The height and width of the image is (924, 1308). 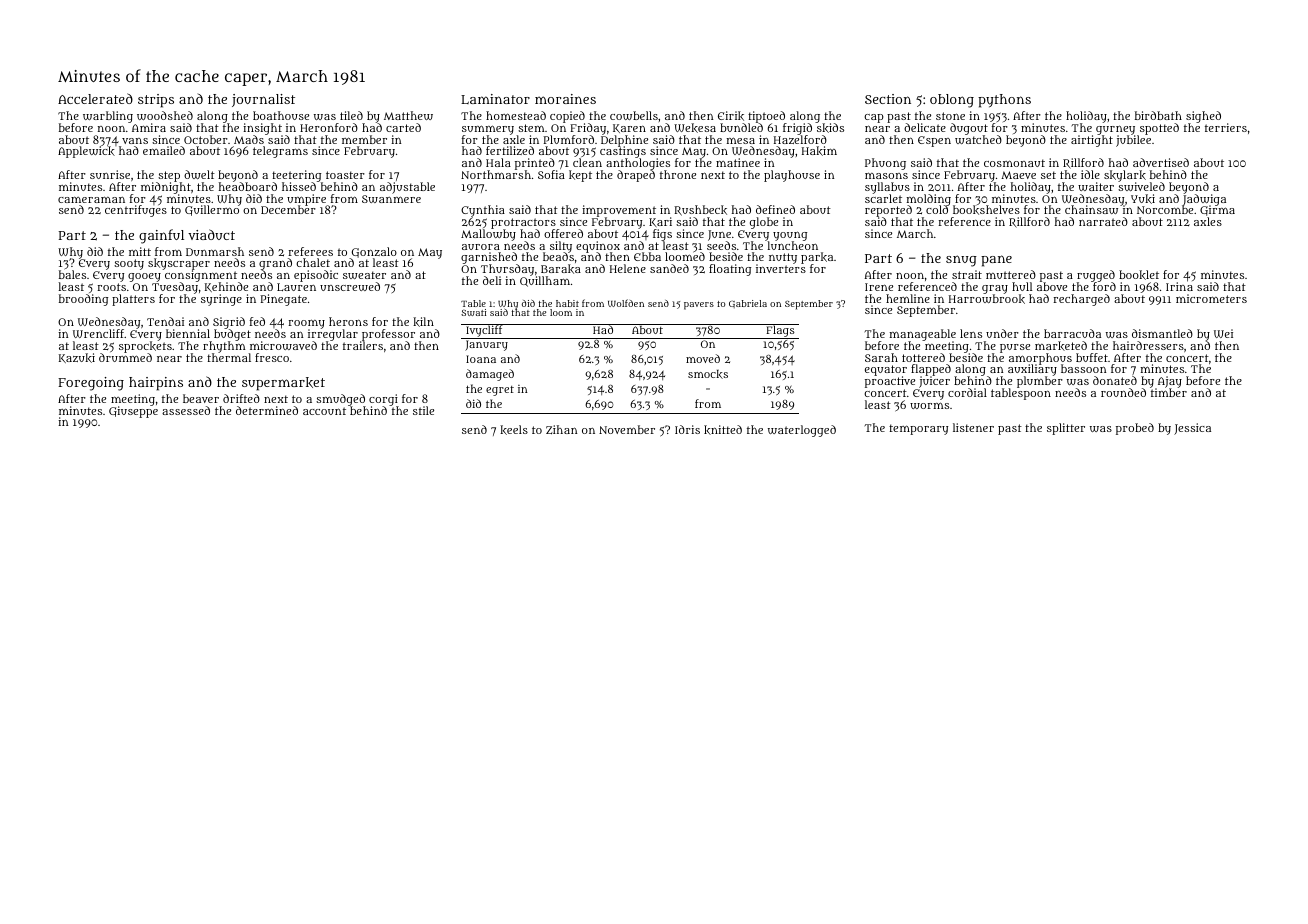 What do you see at coordinates (987, 299) in the image?
I see `Harrowbrook` at bounding box center [987, 299].
